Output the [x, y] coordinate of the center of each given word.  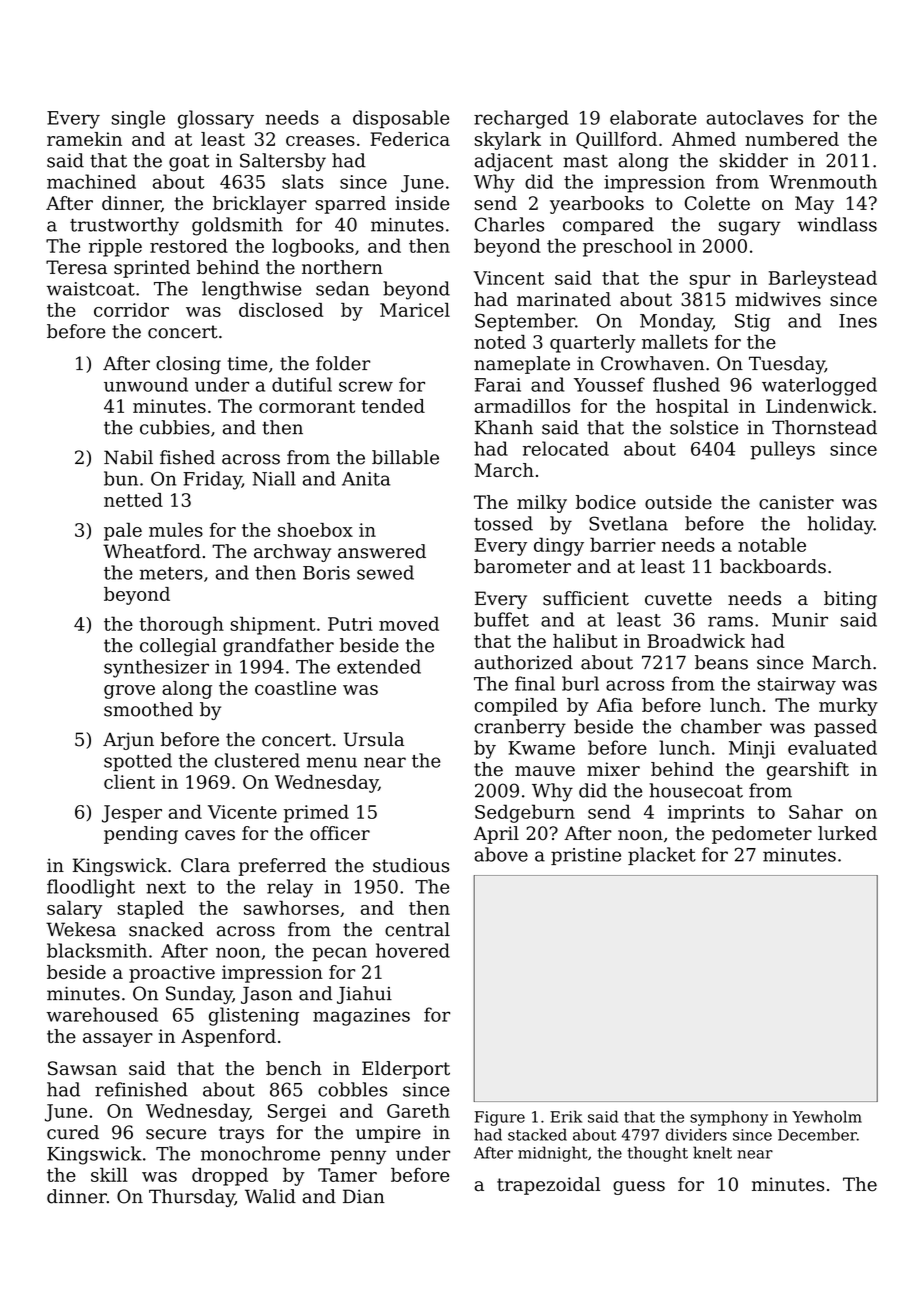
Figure [500, 1118]
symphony [729, 1118]
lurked [847, 833]
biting [850, 600]
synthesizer [156, 668]
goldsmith [237, 226]
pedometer [762, 835]
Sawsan [82, 1068]
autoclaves [754, 117]
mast [585, 161]
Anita [366, 479]
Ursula [374, 739]
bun [121, 478]
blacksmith [97, 950]
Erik [566, 1116]
